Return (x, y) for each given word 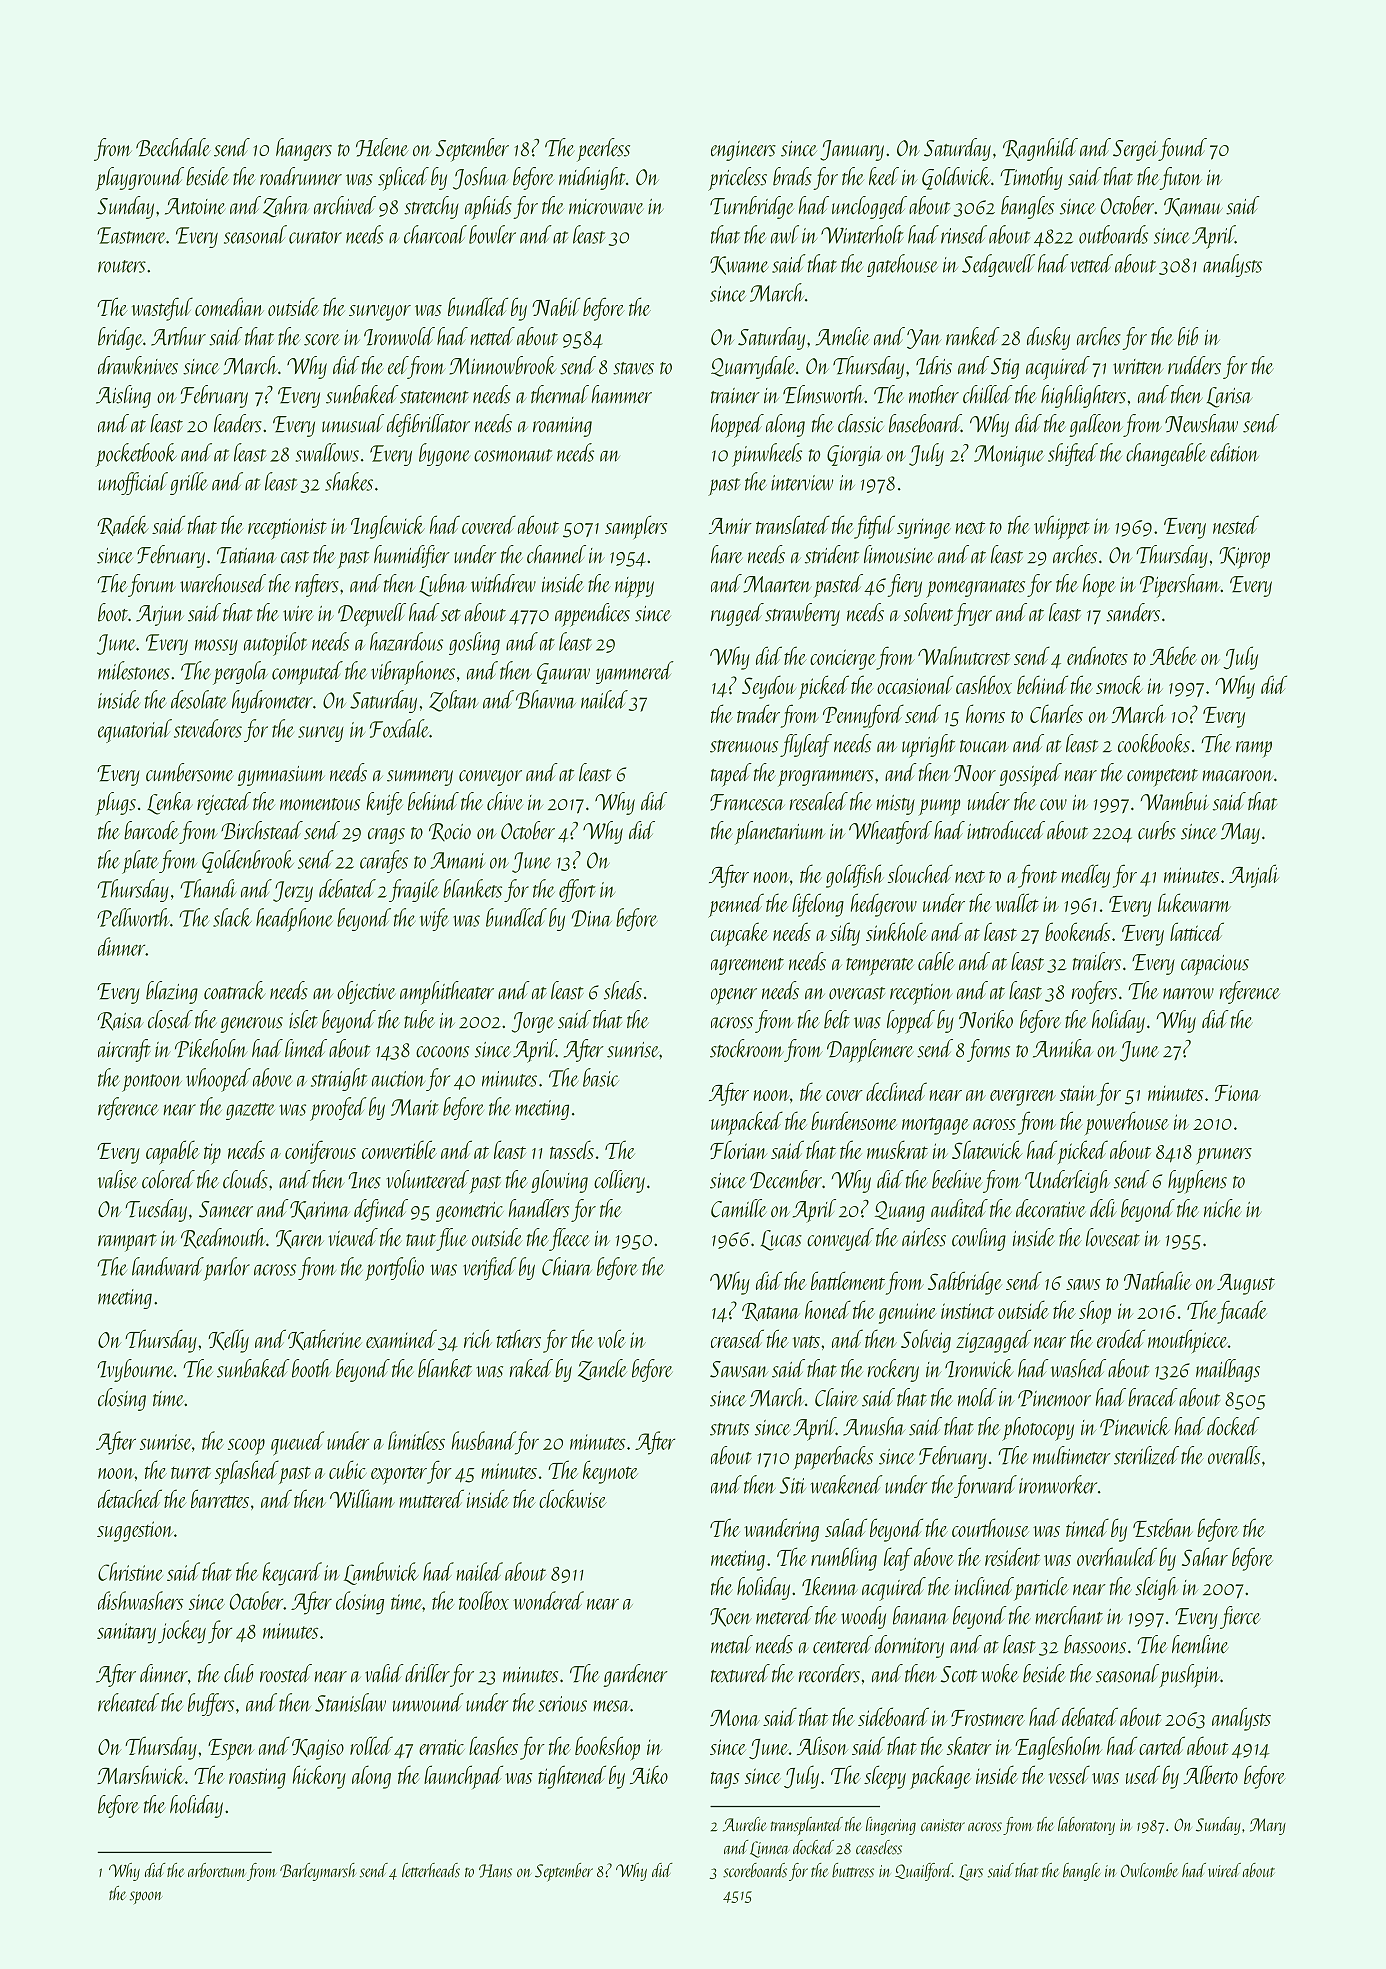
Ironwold (399, 336)
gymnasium (281, 776)
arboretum (216, 1870)
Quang (900, 1211)
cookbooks (1154, 743)
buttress (853, 1870)
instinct (967, 1311)
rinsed (964, 234)
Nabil (556, 306)
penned (736, 905)
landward (168, 1266)
